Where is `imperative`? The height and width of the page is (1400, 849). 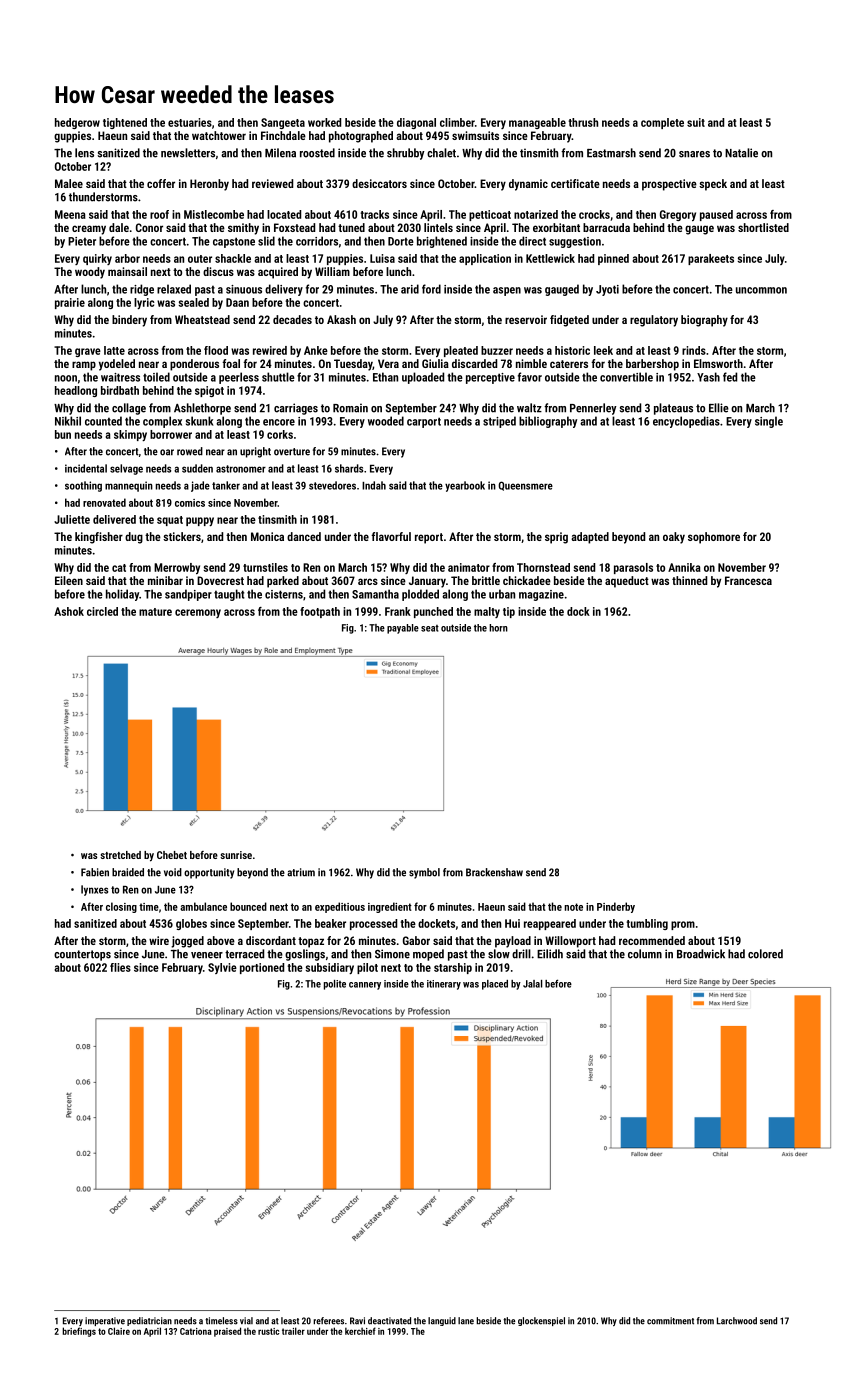
imperative is located at coordinates (105, 1321).
